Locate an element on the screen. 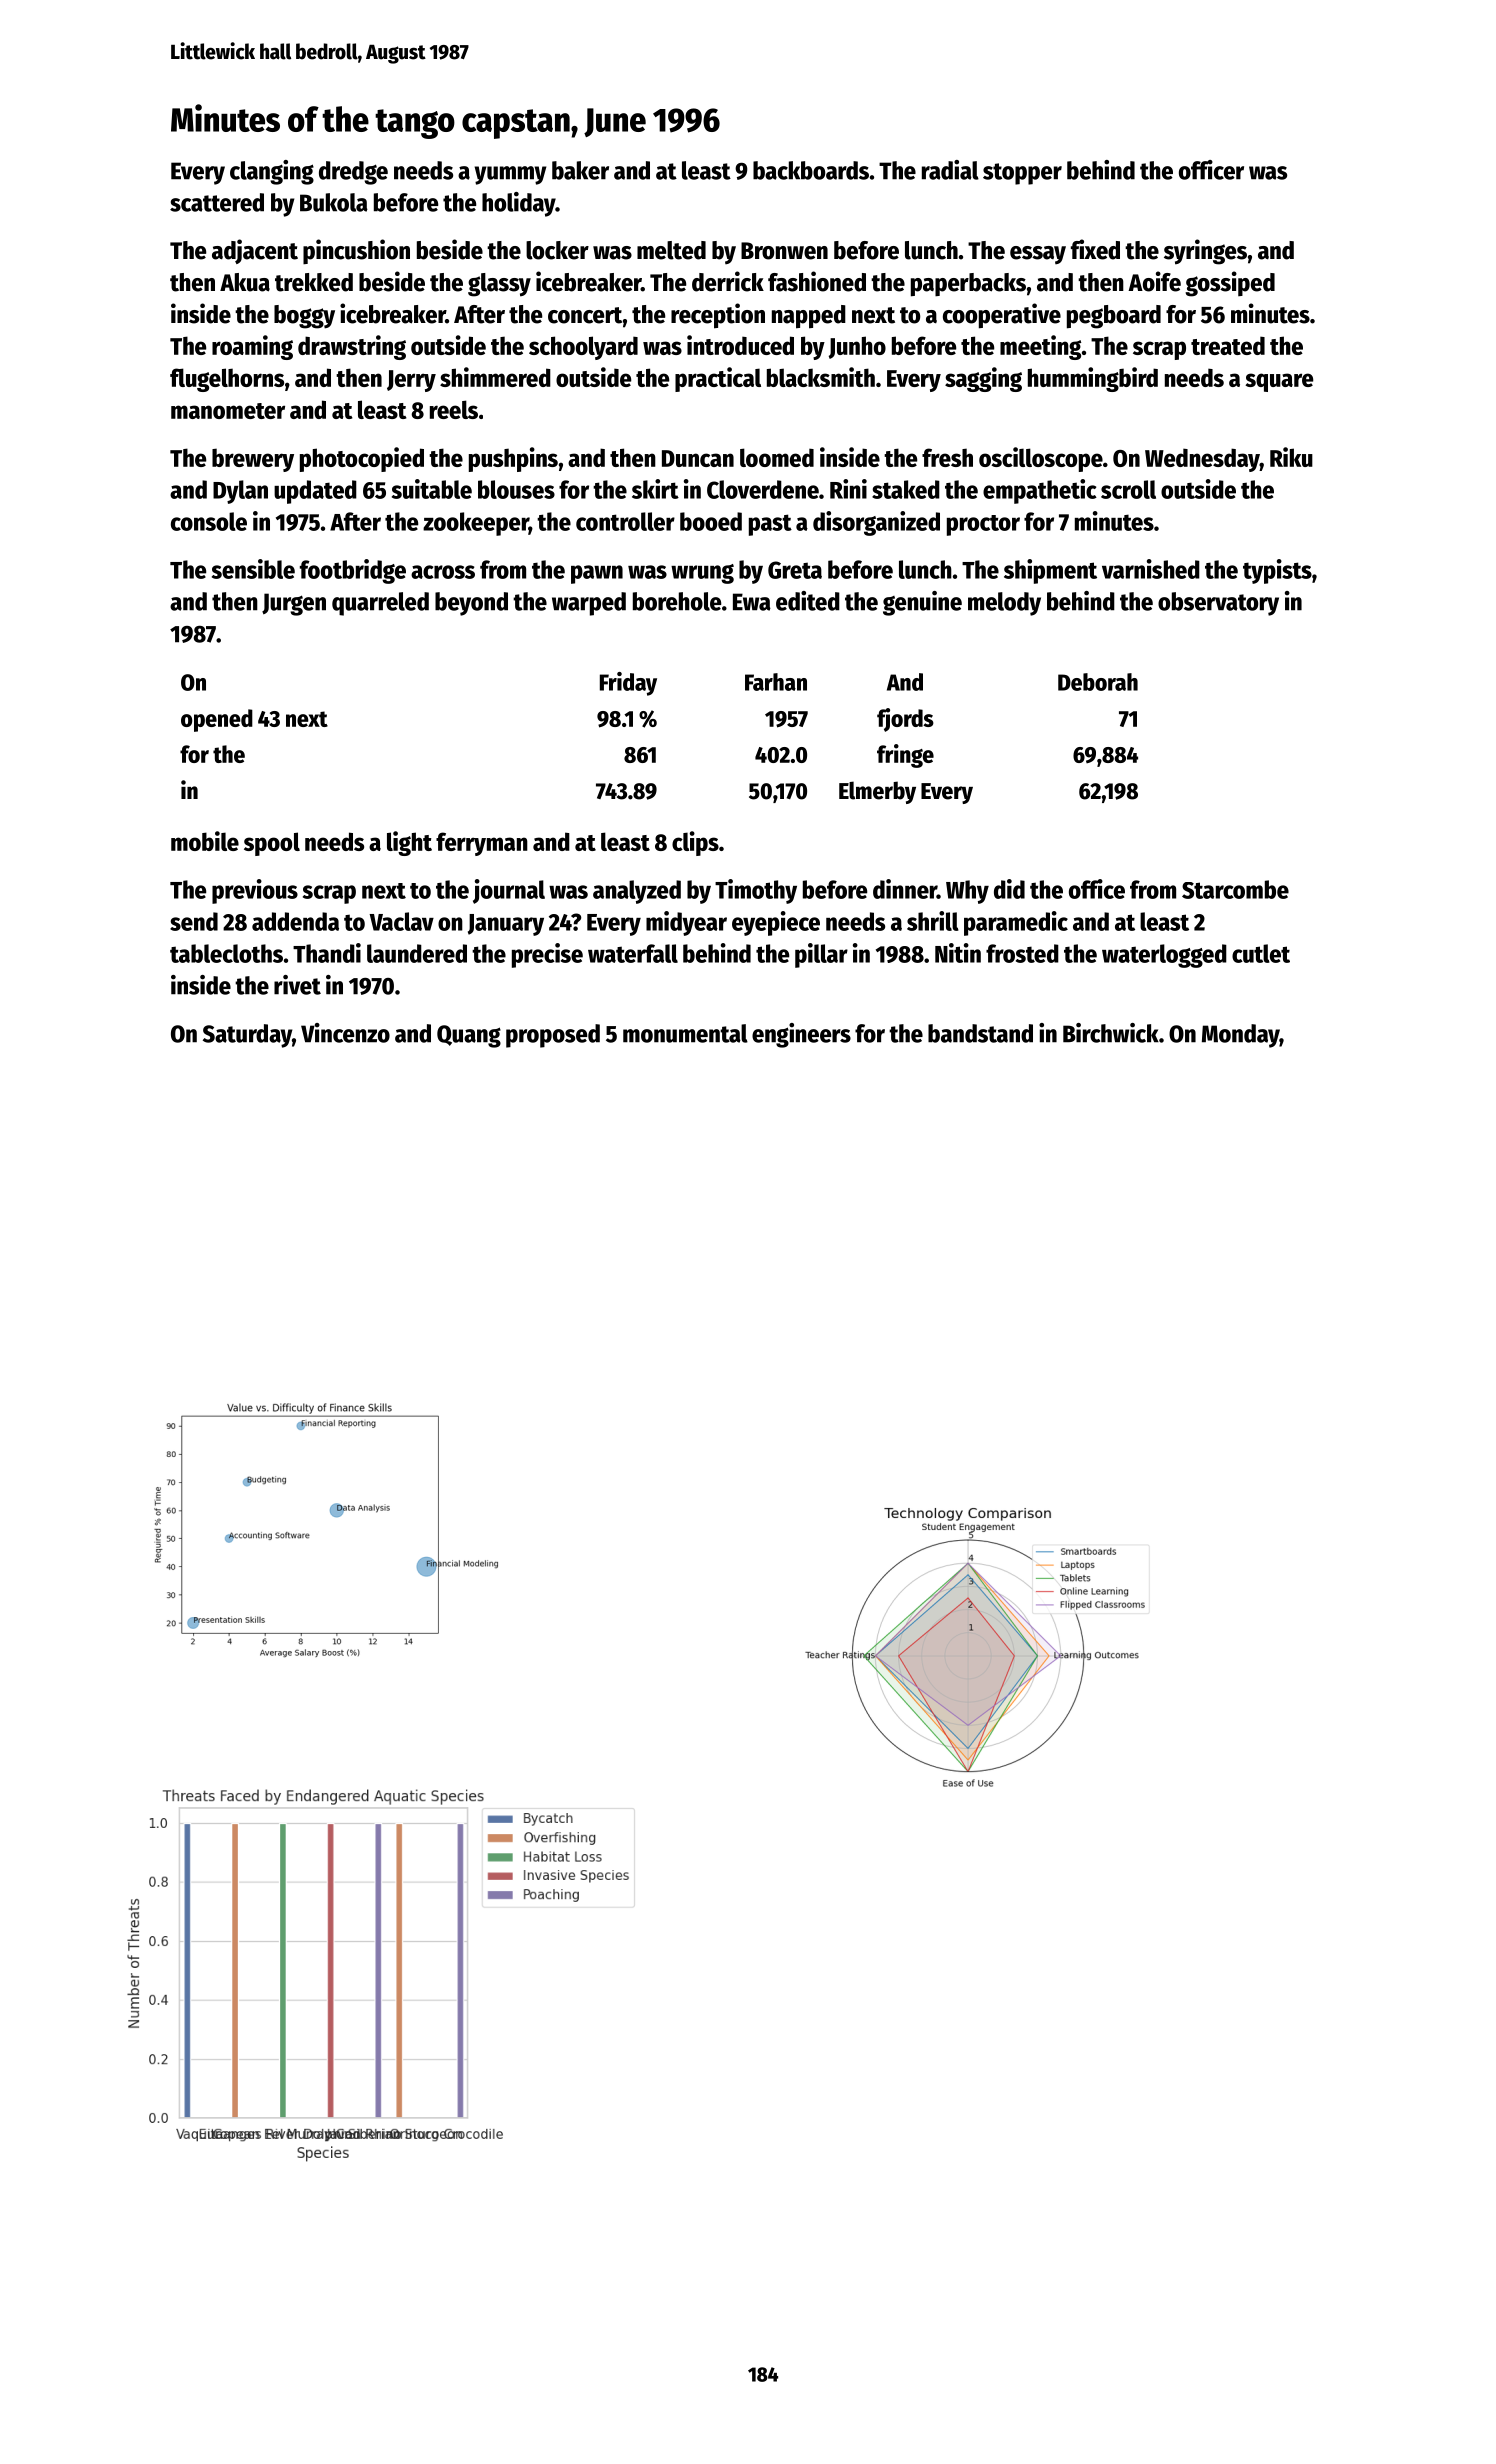 This screenshot has width=1496, height=2464. Bronwen is located at coordinates (784, 251).
